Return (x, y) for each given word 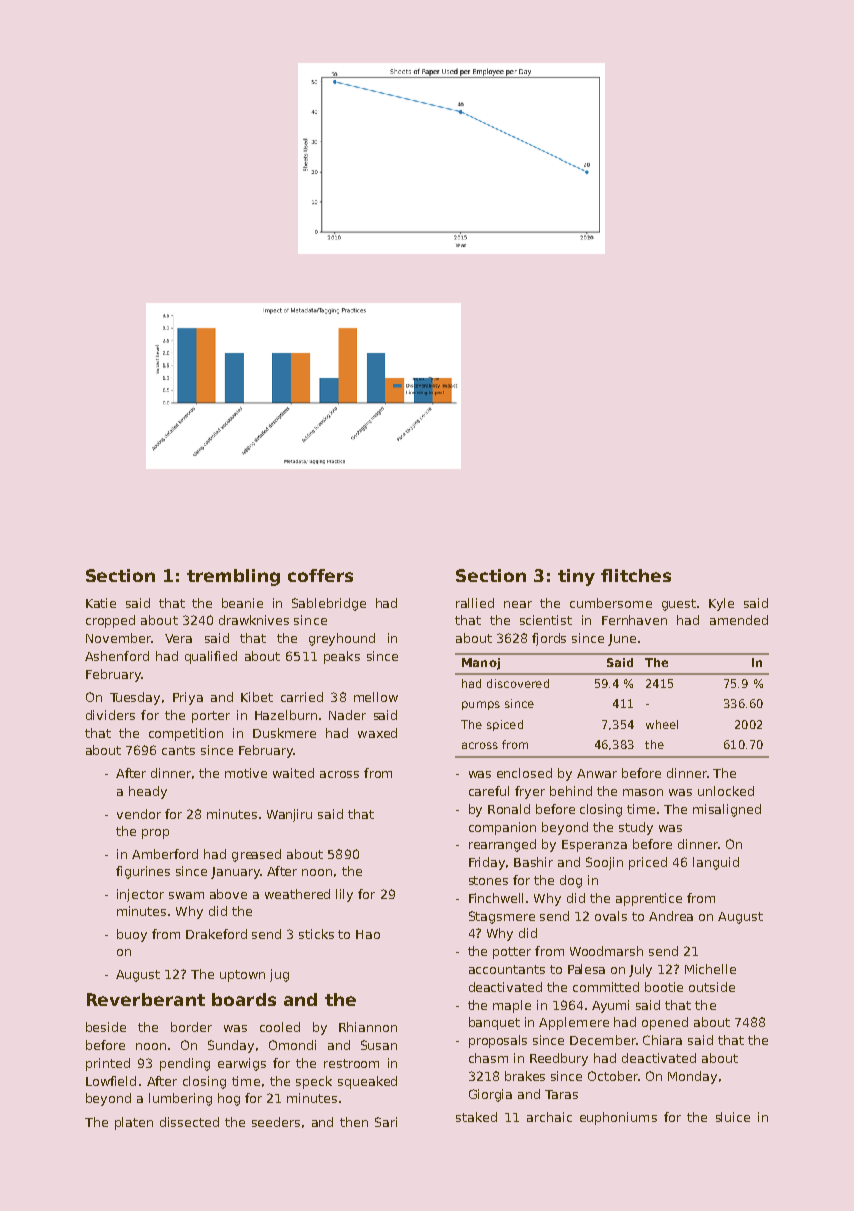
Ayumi (610, 1006)
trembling (233, 577)
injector (140, 895)
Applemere (574, 1023)
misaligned (727, 810)
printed (108, 1064)
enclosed (524, 773)
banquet (494, 1023)
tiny (576, 577)
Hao (368, 934)
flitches (636, 575)
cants (178, 750)
